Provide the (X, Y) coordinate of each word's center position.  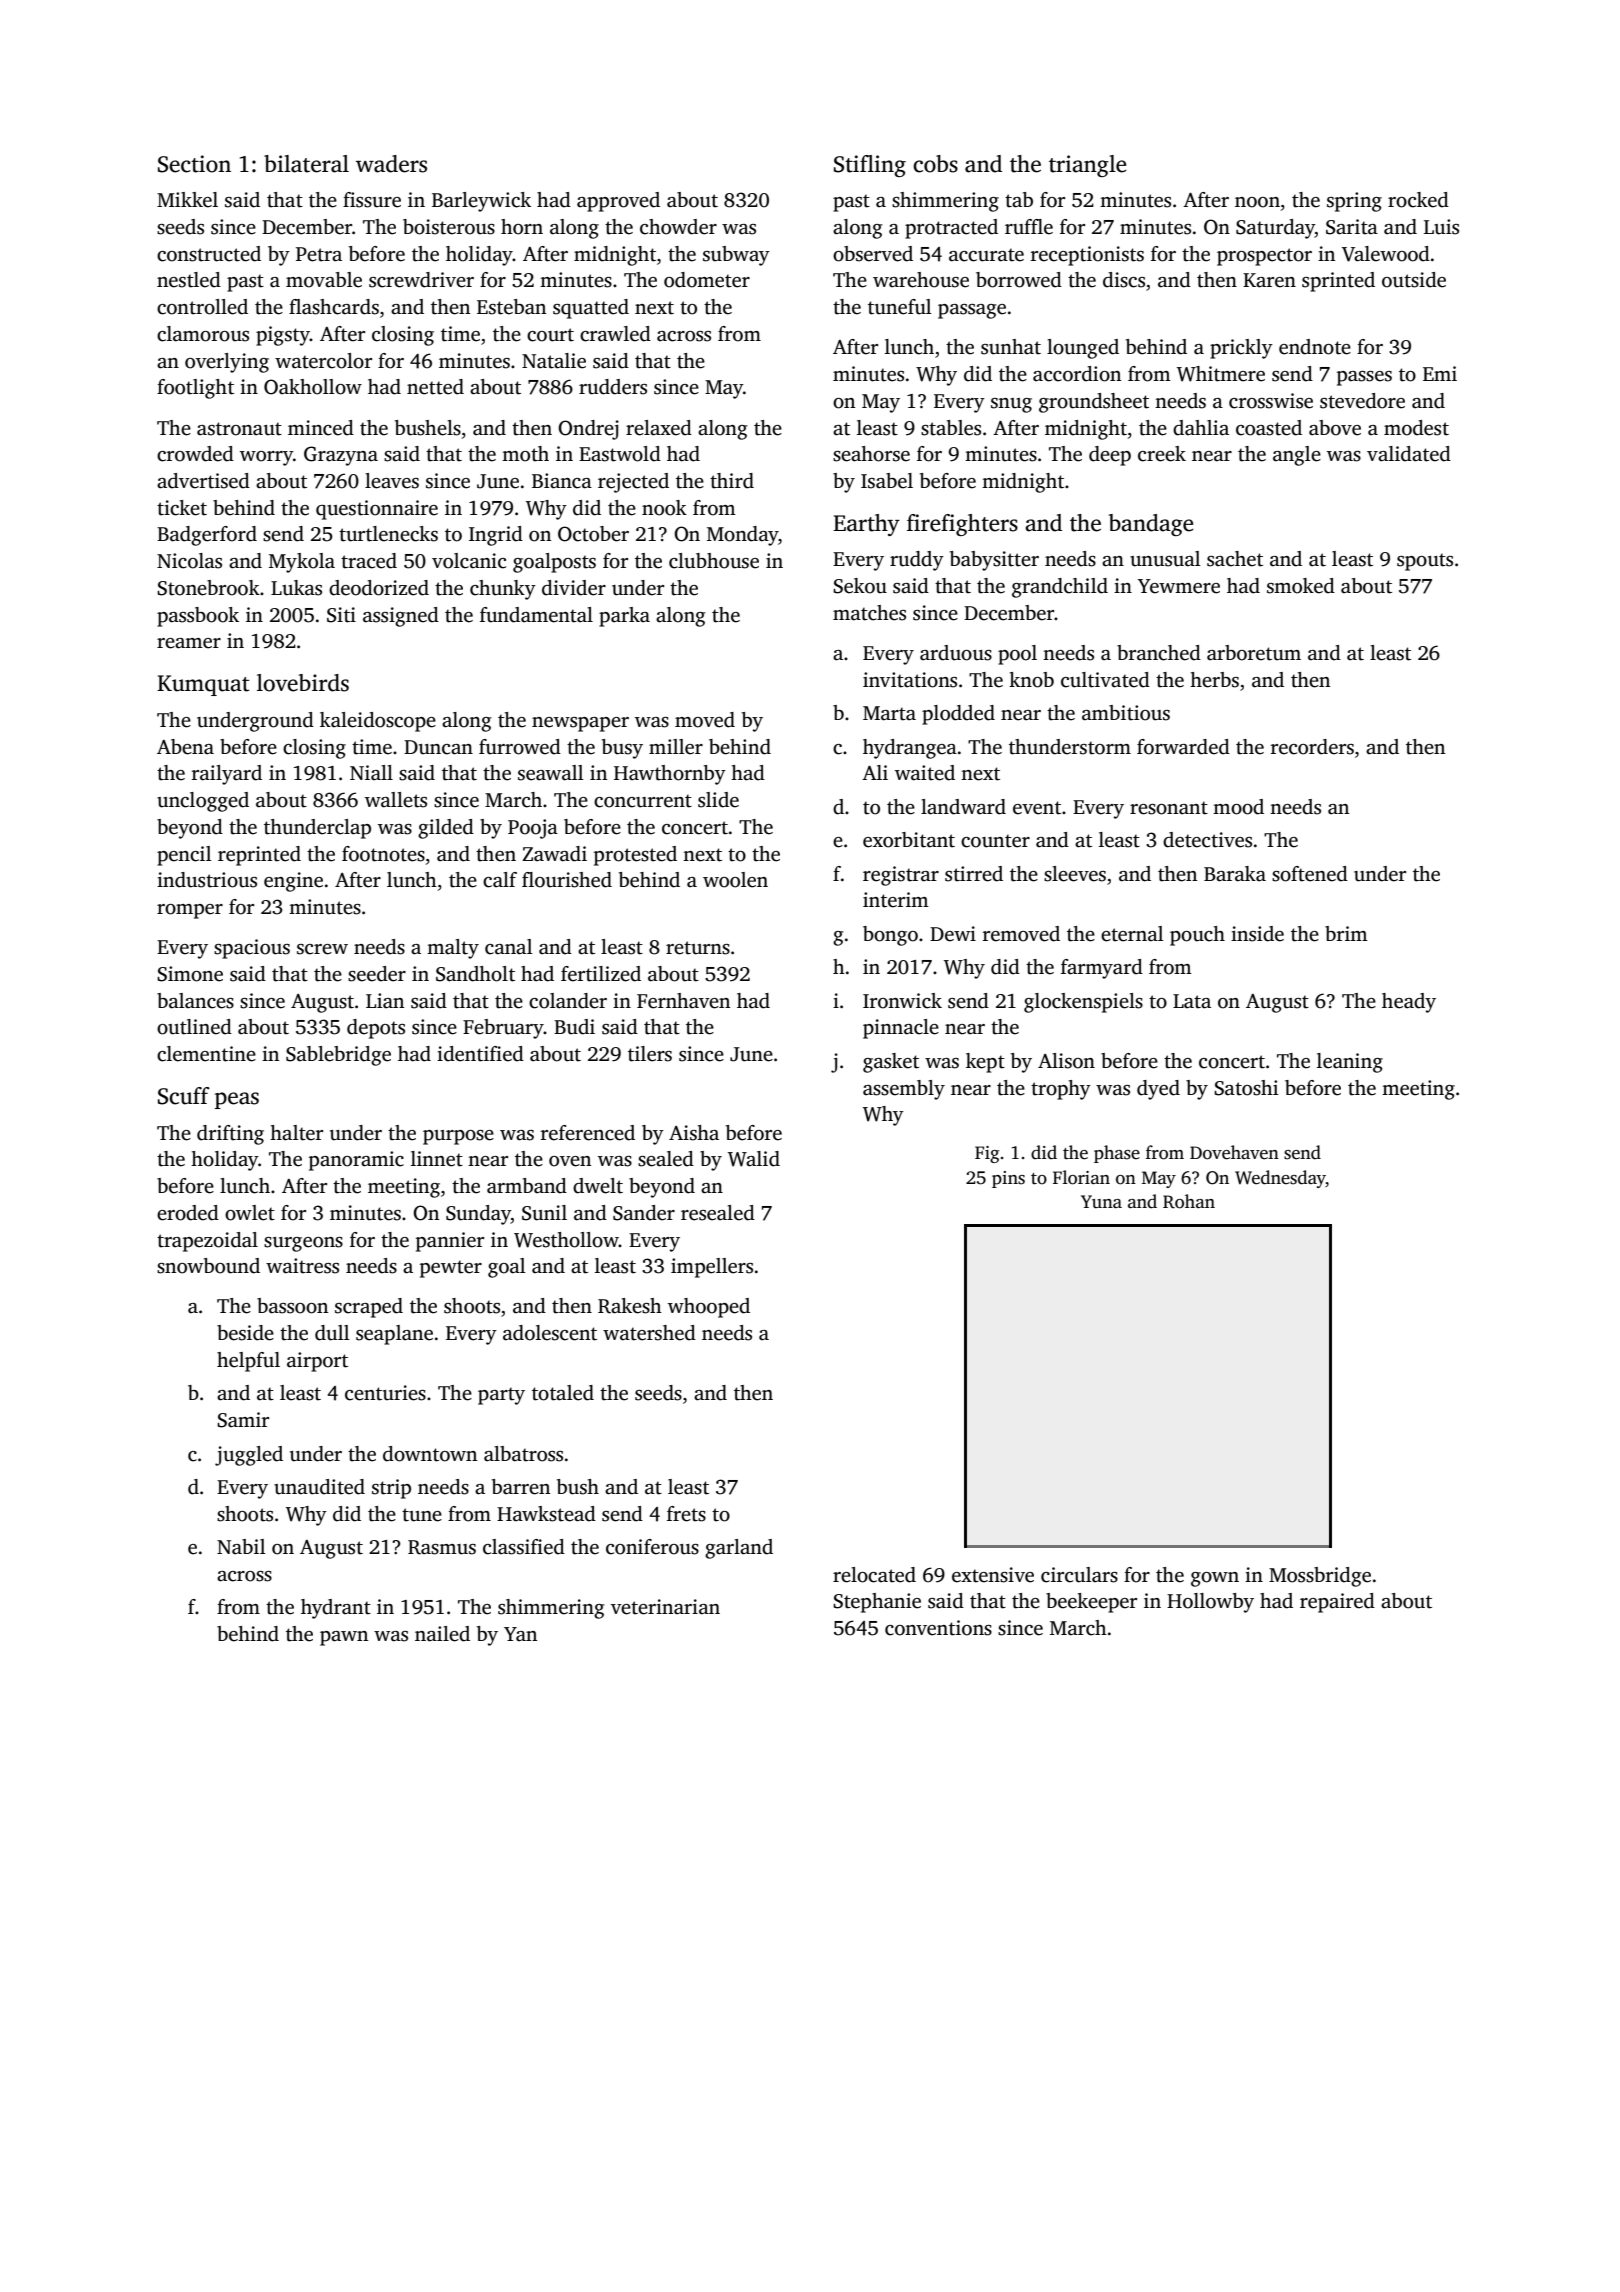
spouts (1425, 562)
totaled (563, 1393)
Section (194, 164)
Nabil (241, 1546)
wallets (396, 800)
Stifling (870, 166)
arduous (956, 653)
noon (1257, 202)
